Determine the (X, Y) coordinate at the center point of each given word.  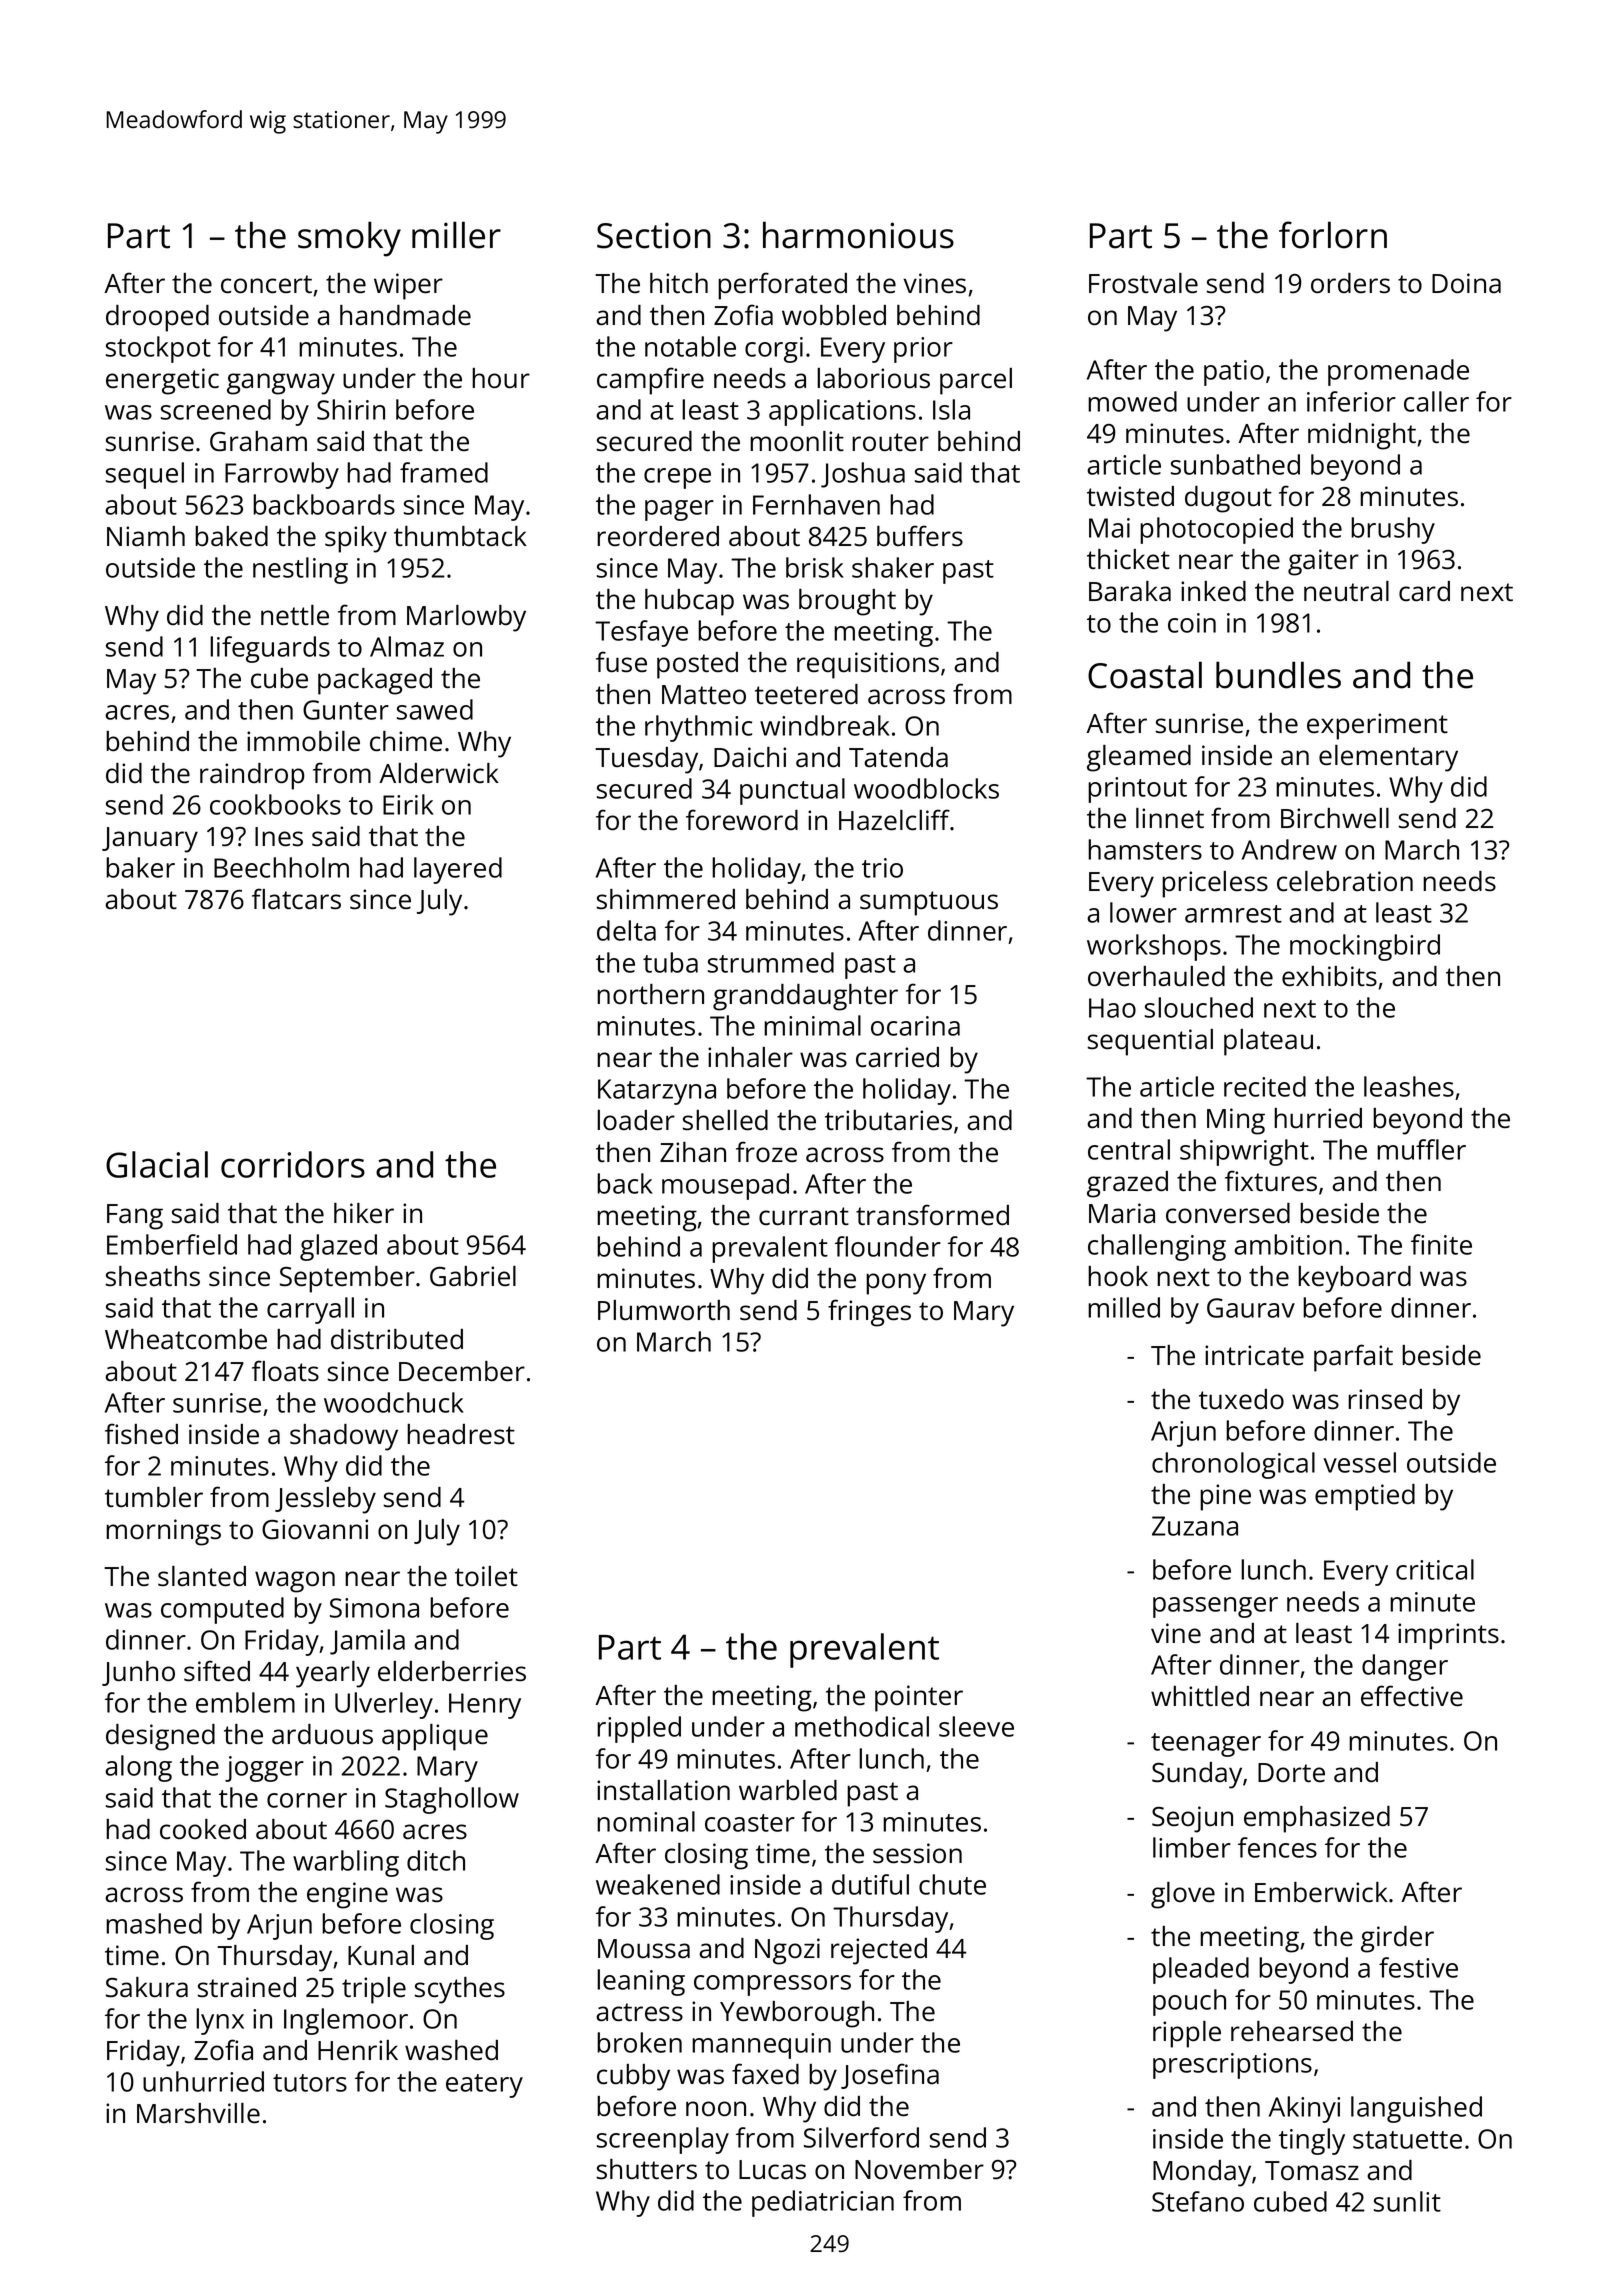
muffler (1421, 1149)
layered (458, 870)
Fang (135, 1217)
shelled (725, 1120)
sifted (217, 1671)
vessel (1359, 1462)
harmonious (858, 235)
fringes (869, 1313)
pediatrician (823, 2203)
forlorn (1333, 235)
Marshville (198, 2113)
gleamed (1139, 758)
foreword (742, 820)
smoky (349, 239)
